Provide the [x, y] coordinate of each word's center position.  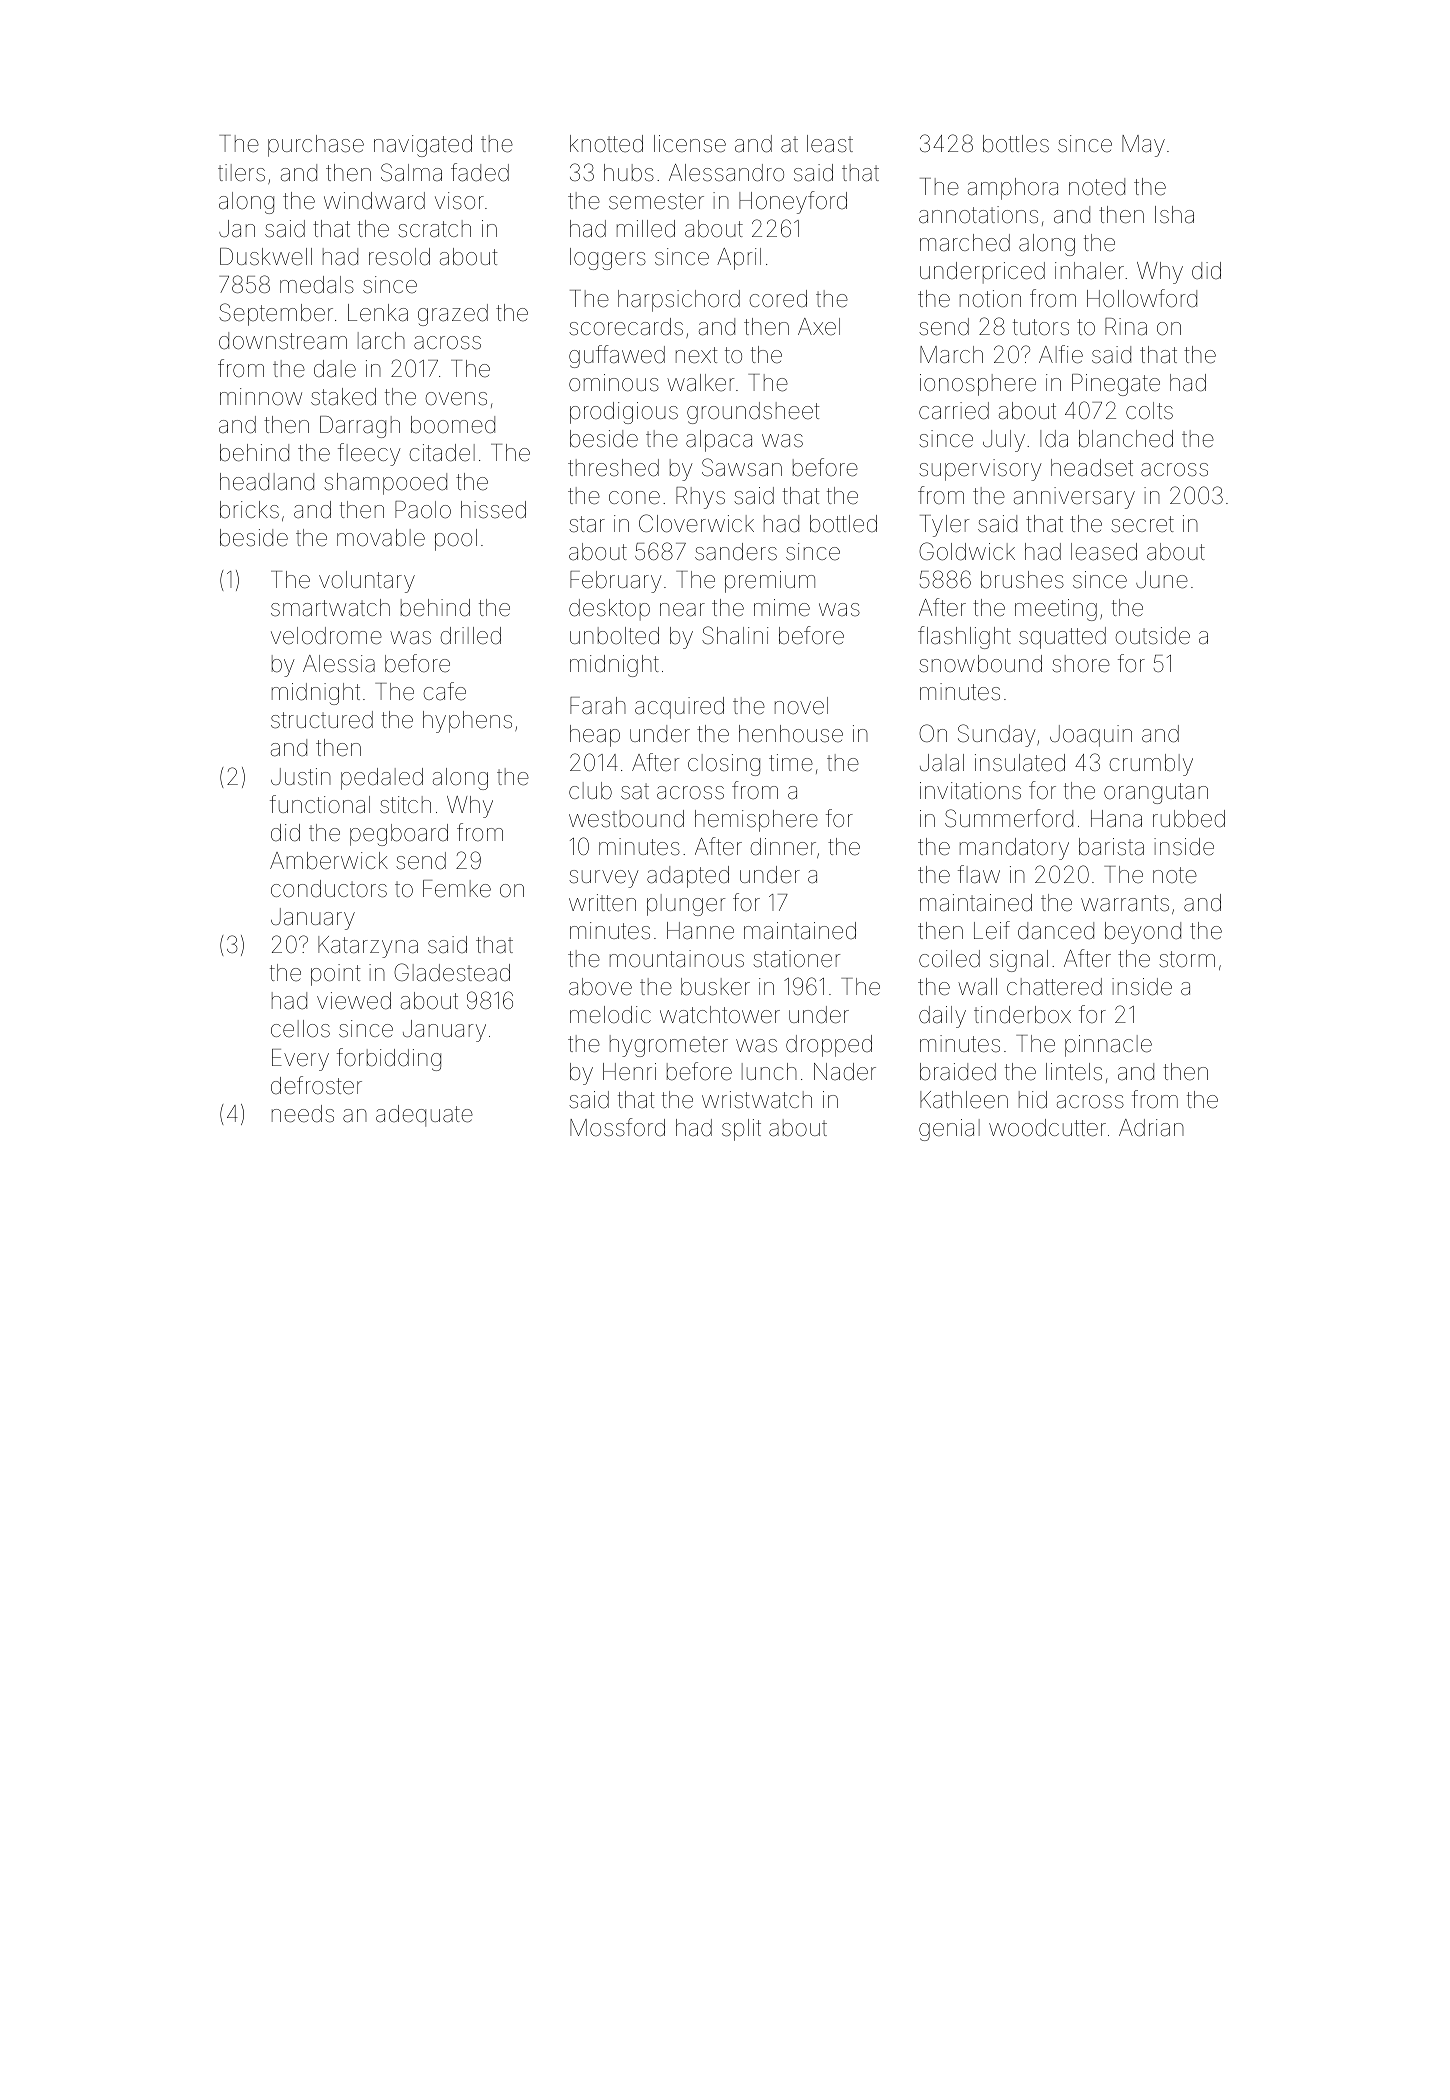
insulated [1020, 763]
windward [374, 201]
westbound [626, 819]
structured [322, 720]
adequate [424, 1116]
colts [1149, 411]
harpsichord [679, 301]
